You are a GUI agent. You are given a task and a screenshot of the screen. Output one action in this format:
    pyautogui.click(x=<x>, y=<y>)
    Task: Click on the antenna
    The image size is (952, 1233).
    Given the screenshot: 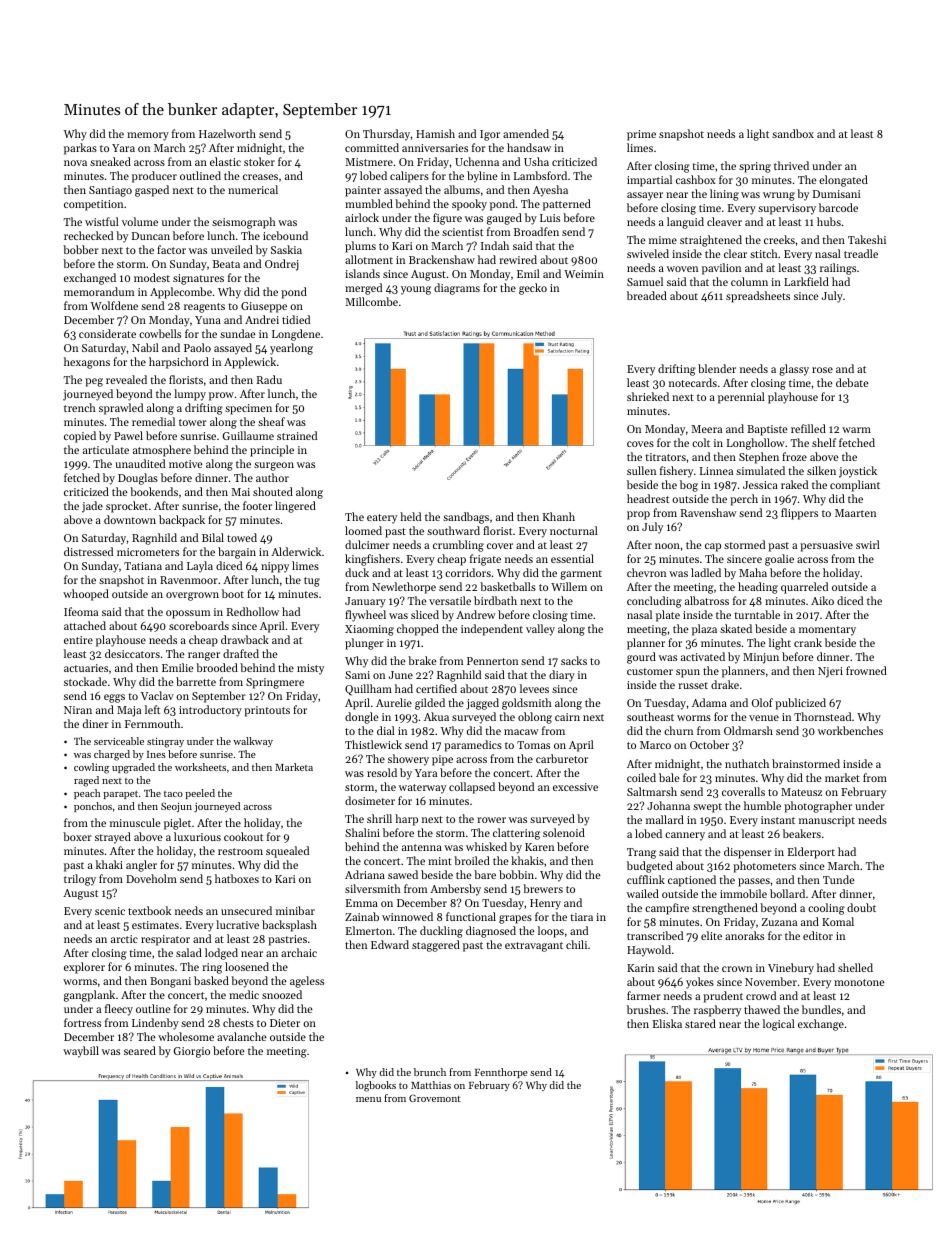 What is the action you would take?
    pyautogui.click(x=422, y=847)
